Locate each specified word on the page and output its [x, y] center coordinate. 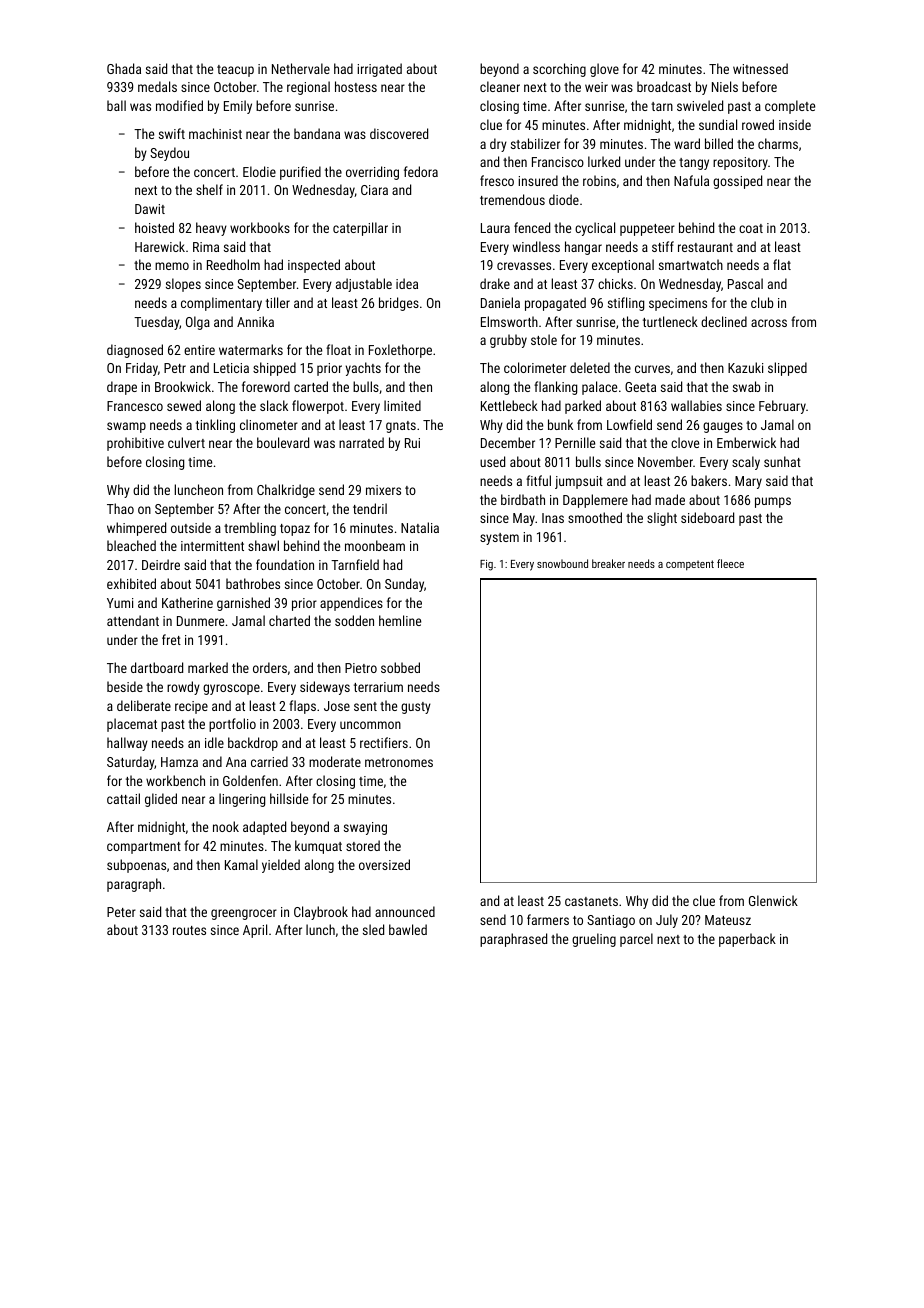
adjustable [364, 285]
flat [782, 264]
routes [189, 930]
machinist [215, 133]
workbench [175, 780]
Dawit [150, 209]
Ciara [374, 190]
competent [690, 565]
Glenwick [773, 900]
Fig [486, 565]
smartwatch [691, 264]
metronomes [399, 762]
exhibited [131, 583]
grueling [594, 940]
